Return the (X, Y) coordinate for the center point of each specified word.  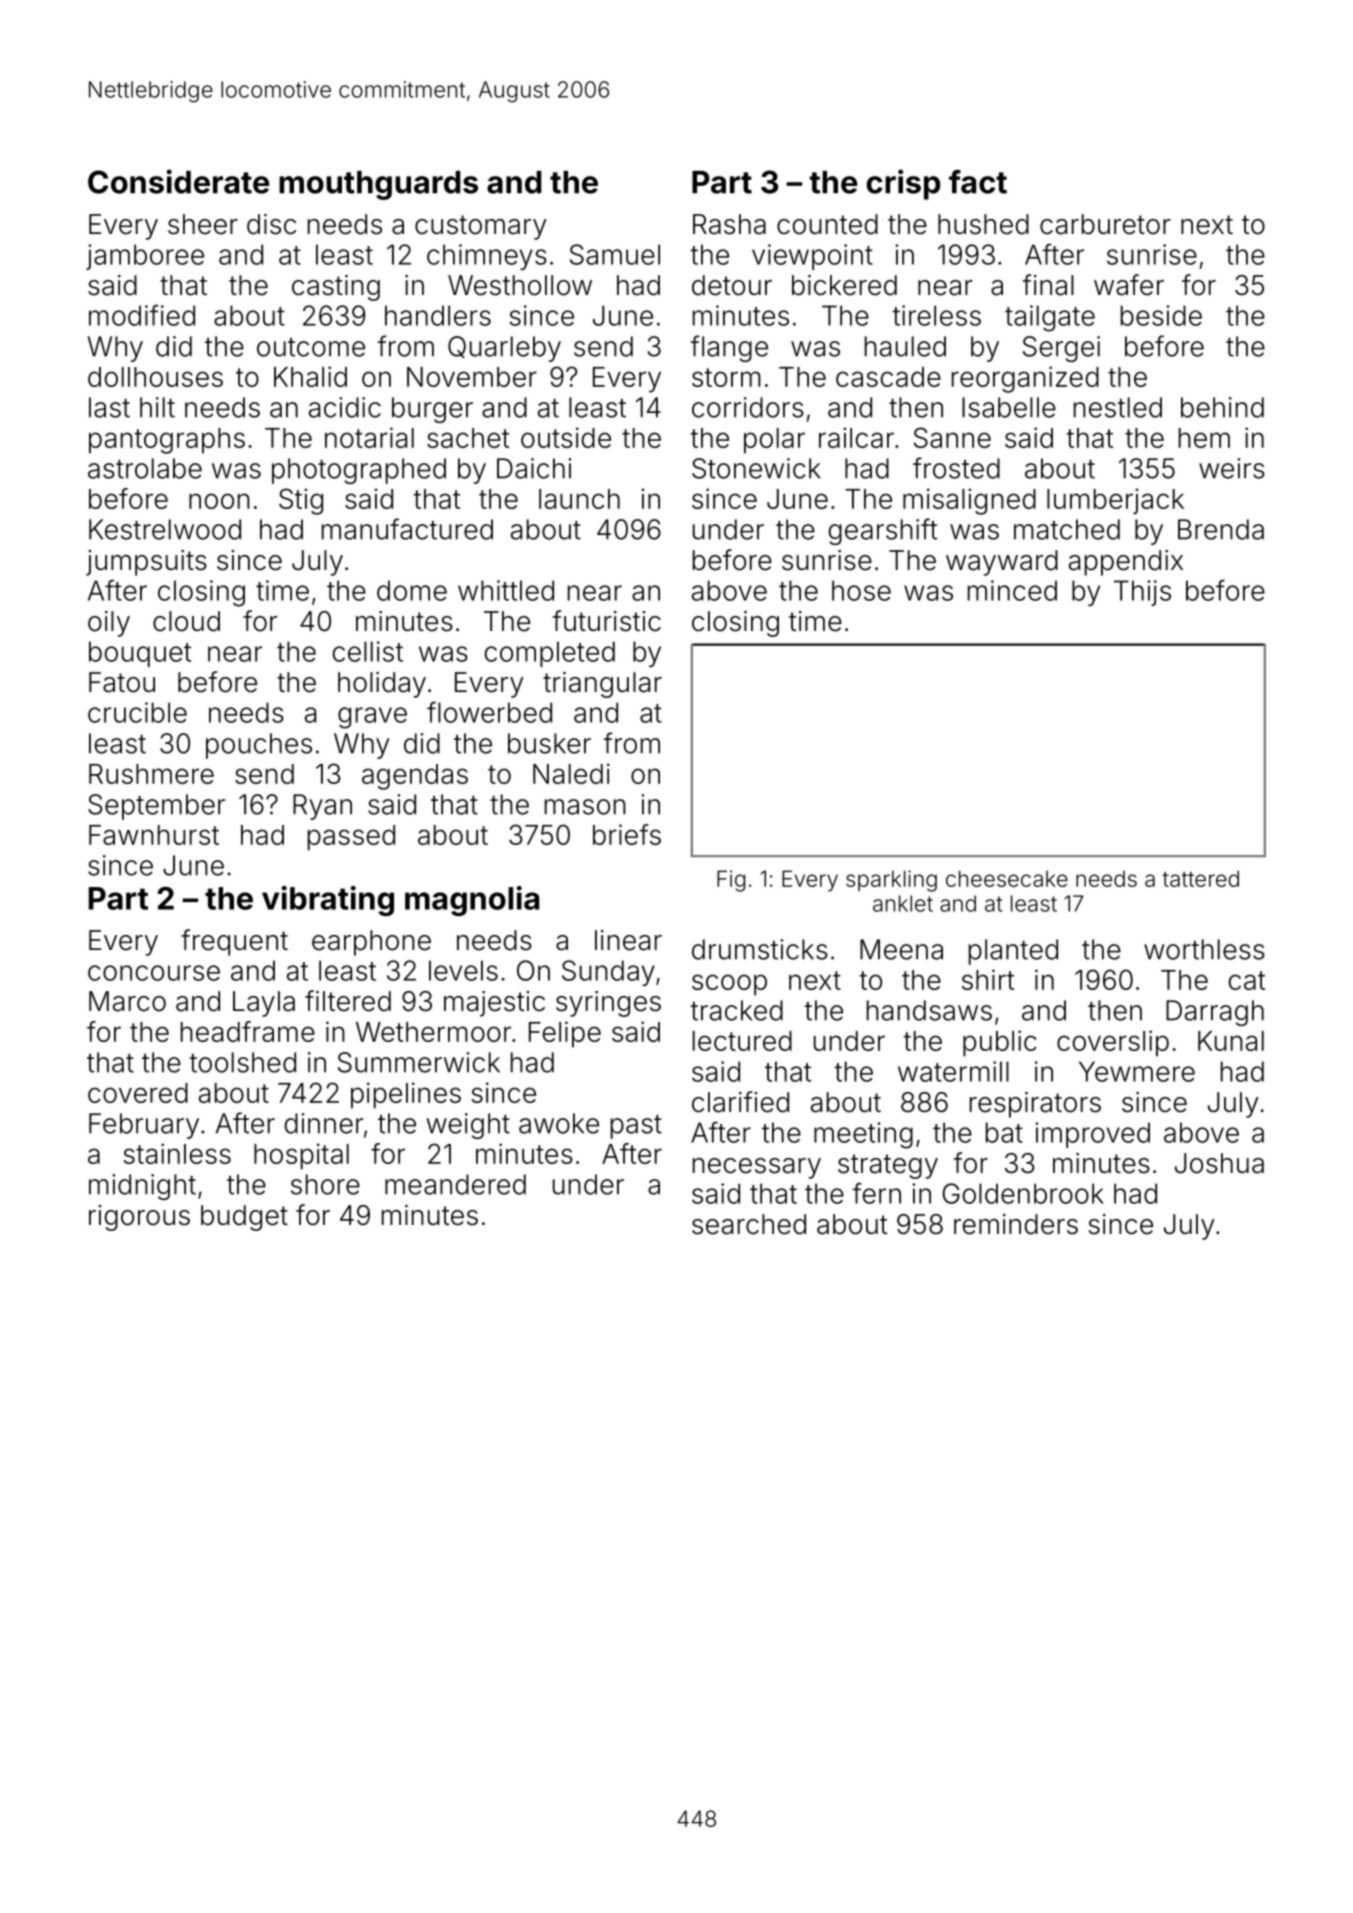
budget (244, 1218)
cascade (888, 377)
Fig (731, 881)
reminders (1016, 1224)
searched (749, 1224)
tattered (1200, 878)
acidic (345, 407)
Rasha (729, 224)
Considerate (178, 181)
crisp (903, 184)
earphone (371, 943)
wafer (1129, 285)
